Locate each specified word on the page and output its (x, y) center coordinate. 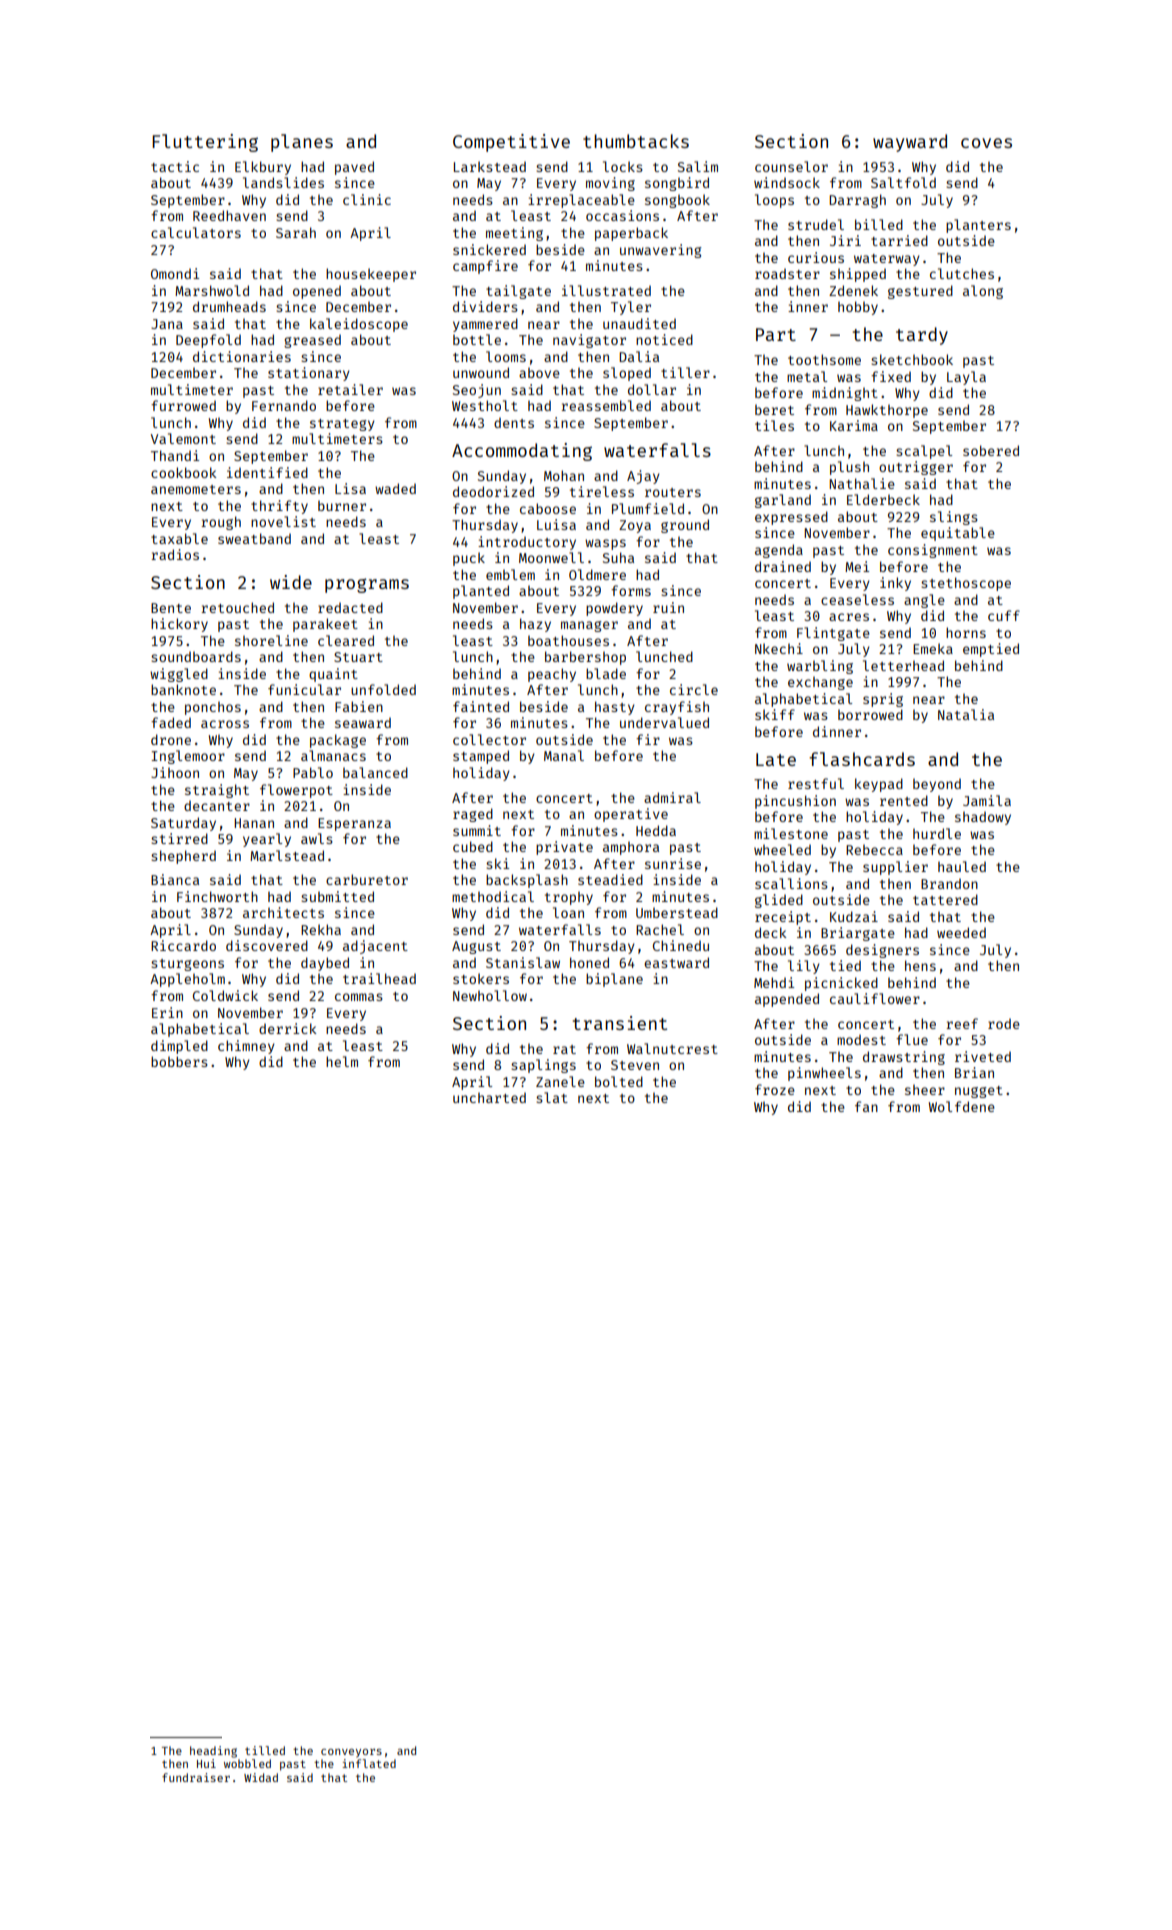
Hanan (254, 823)
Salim (698, 166)
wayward (910, 143)
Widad (261, 1777)
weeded (961, 932)
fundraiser (196, 1777)
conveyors (351, 1753)
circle (694, 689)
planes (302, 143)
